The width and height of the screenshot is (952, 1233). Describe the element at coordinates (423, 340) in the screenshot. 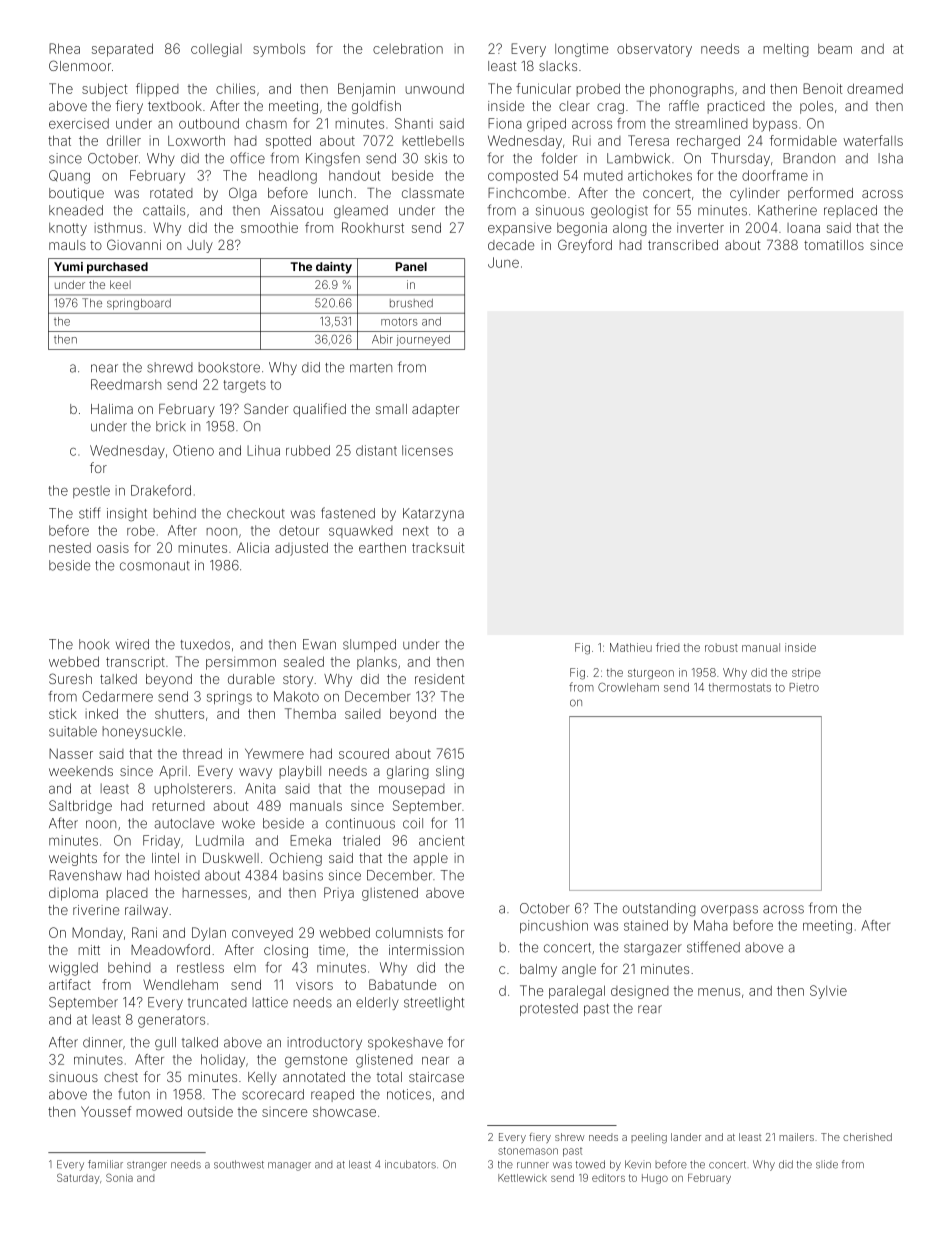

I see `journeyed` at that location.
